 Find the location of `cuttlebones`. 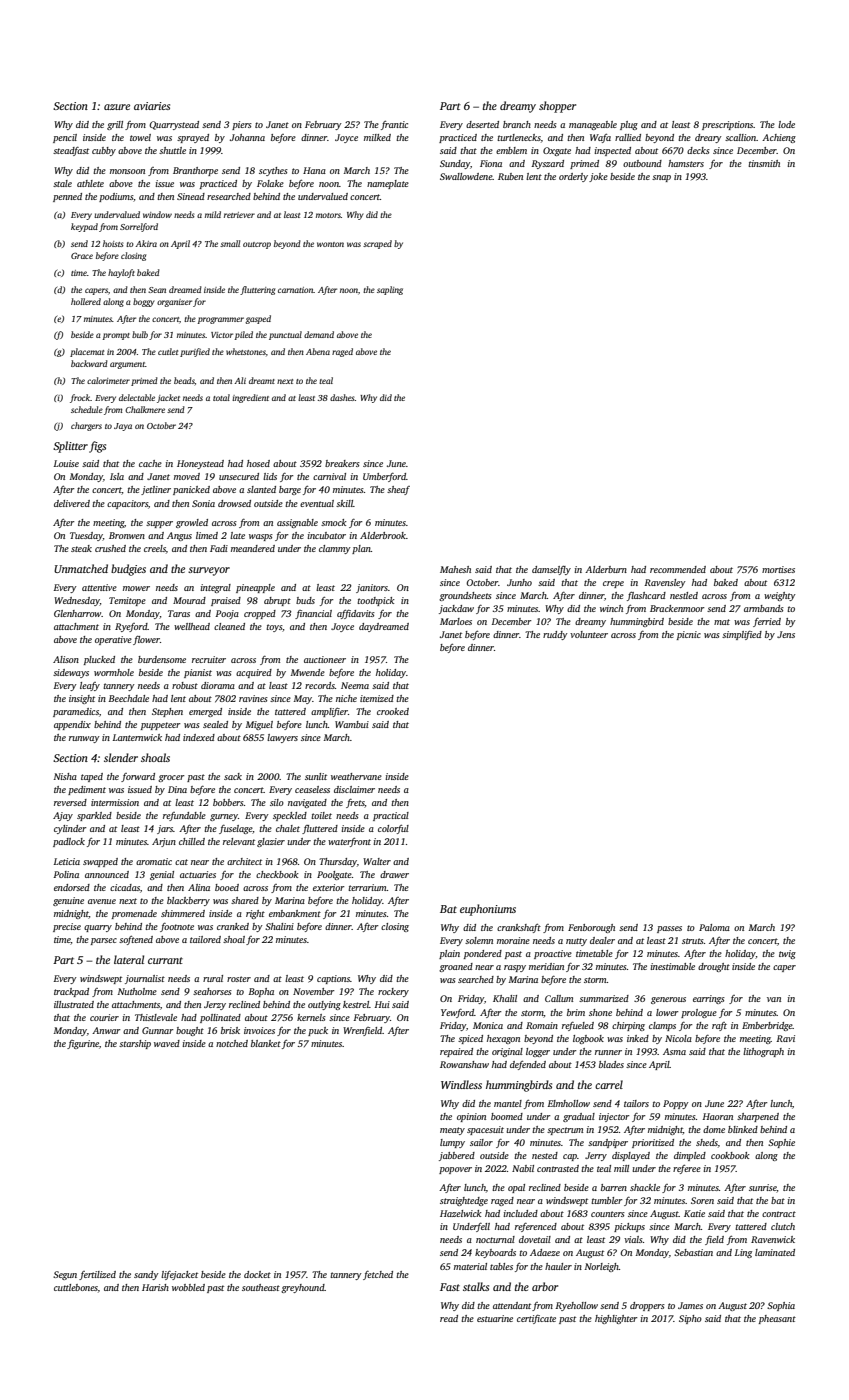

cuttlebones is located at coordinates (76, 1287).
